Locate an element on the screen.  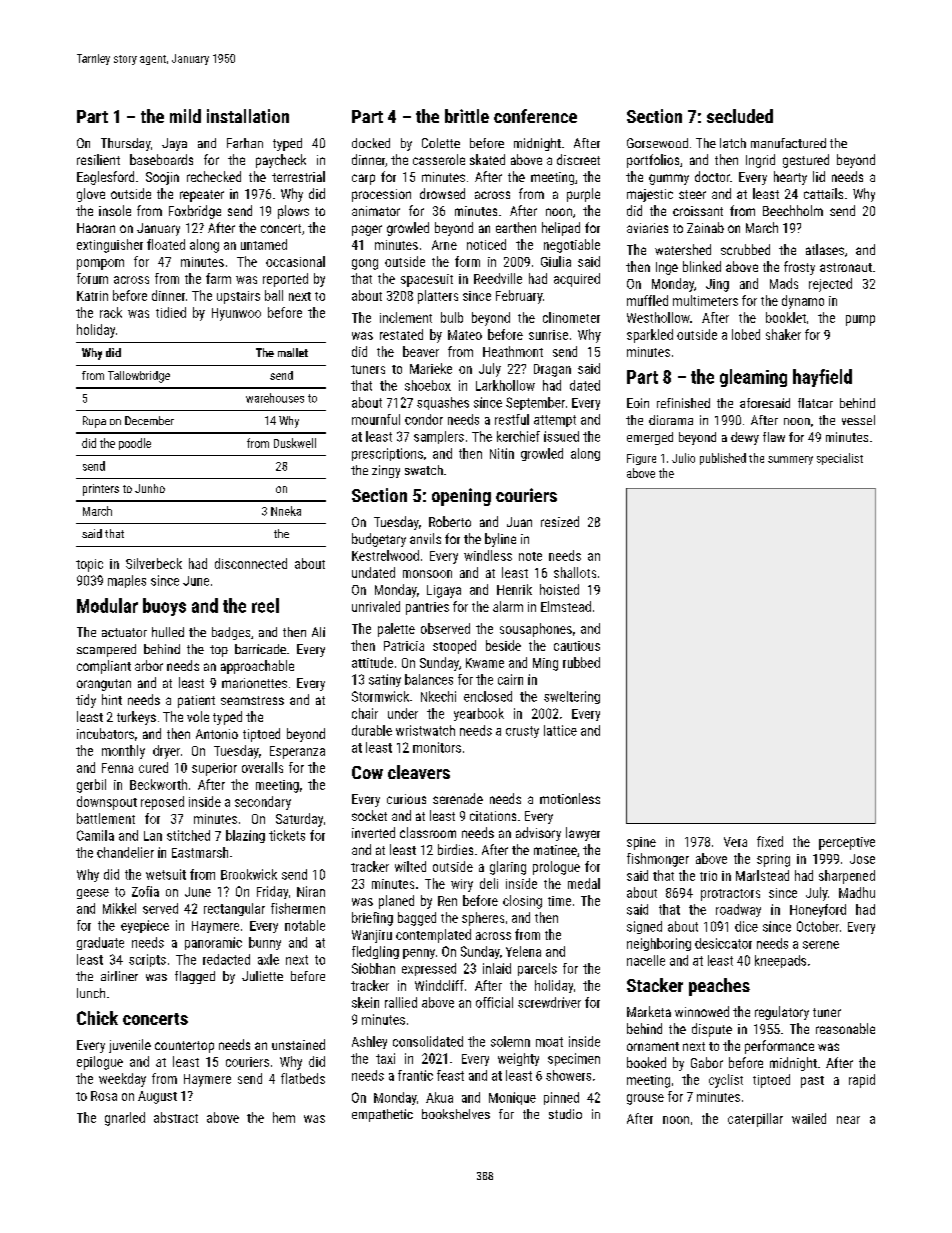
scripts is located at coordinates (147, 960).
